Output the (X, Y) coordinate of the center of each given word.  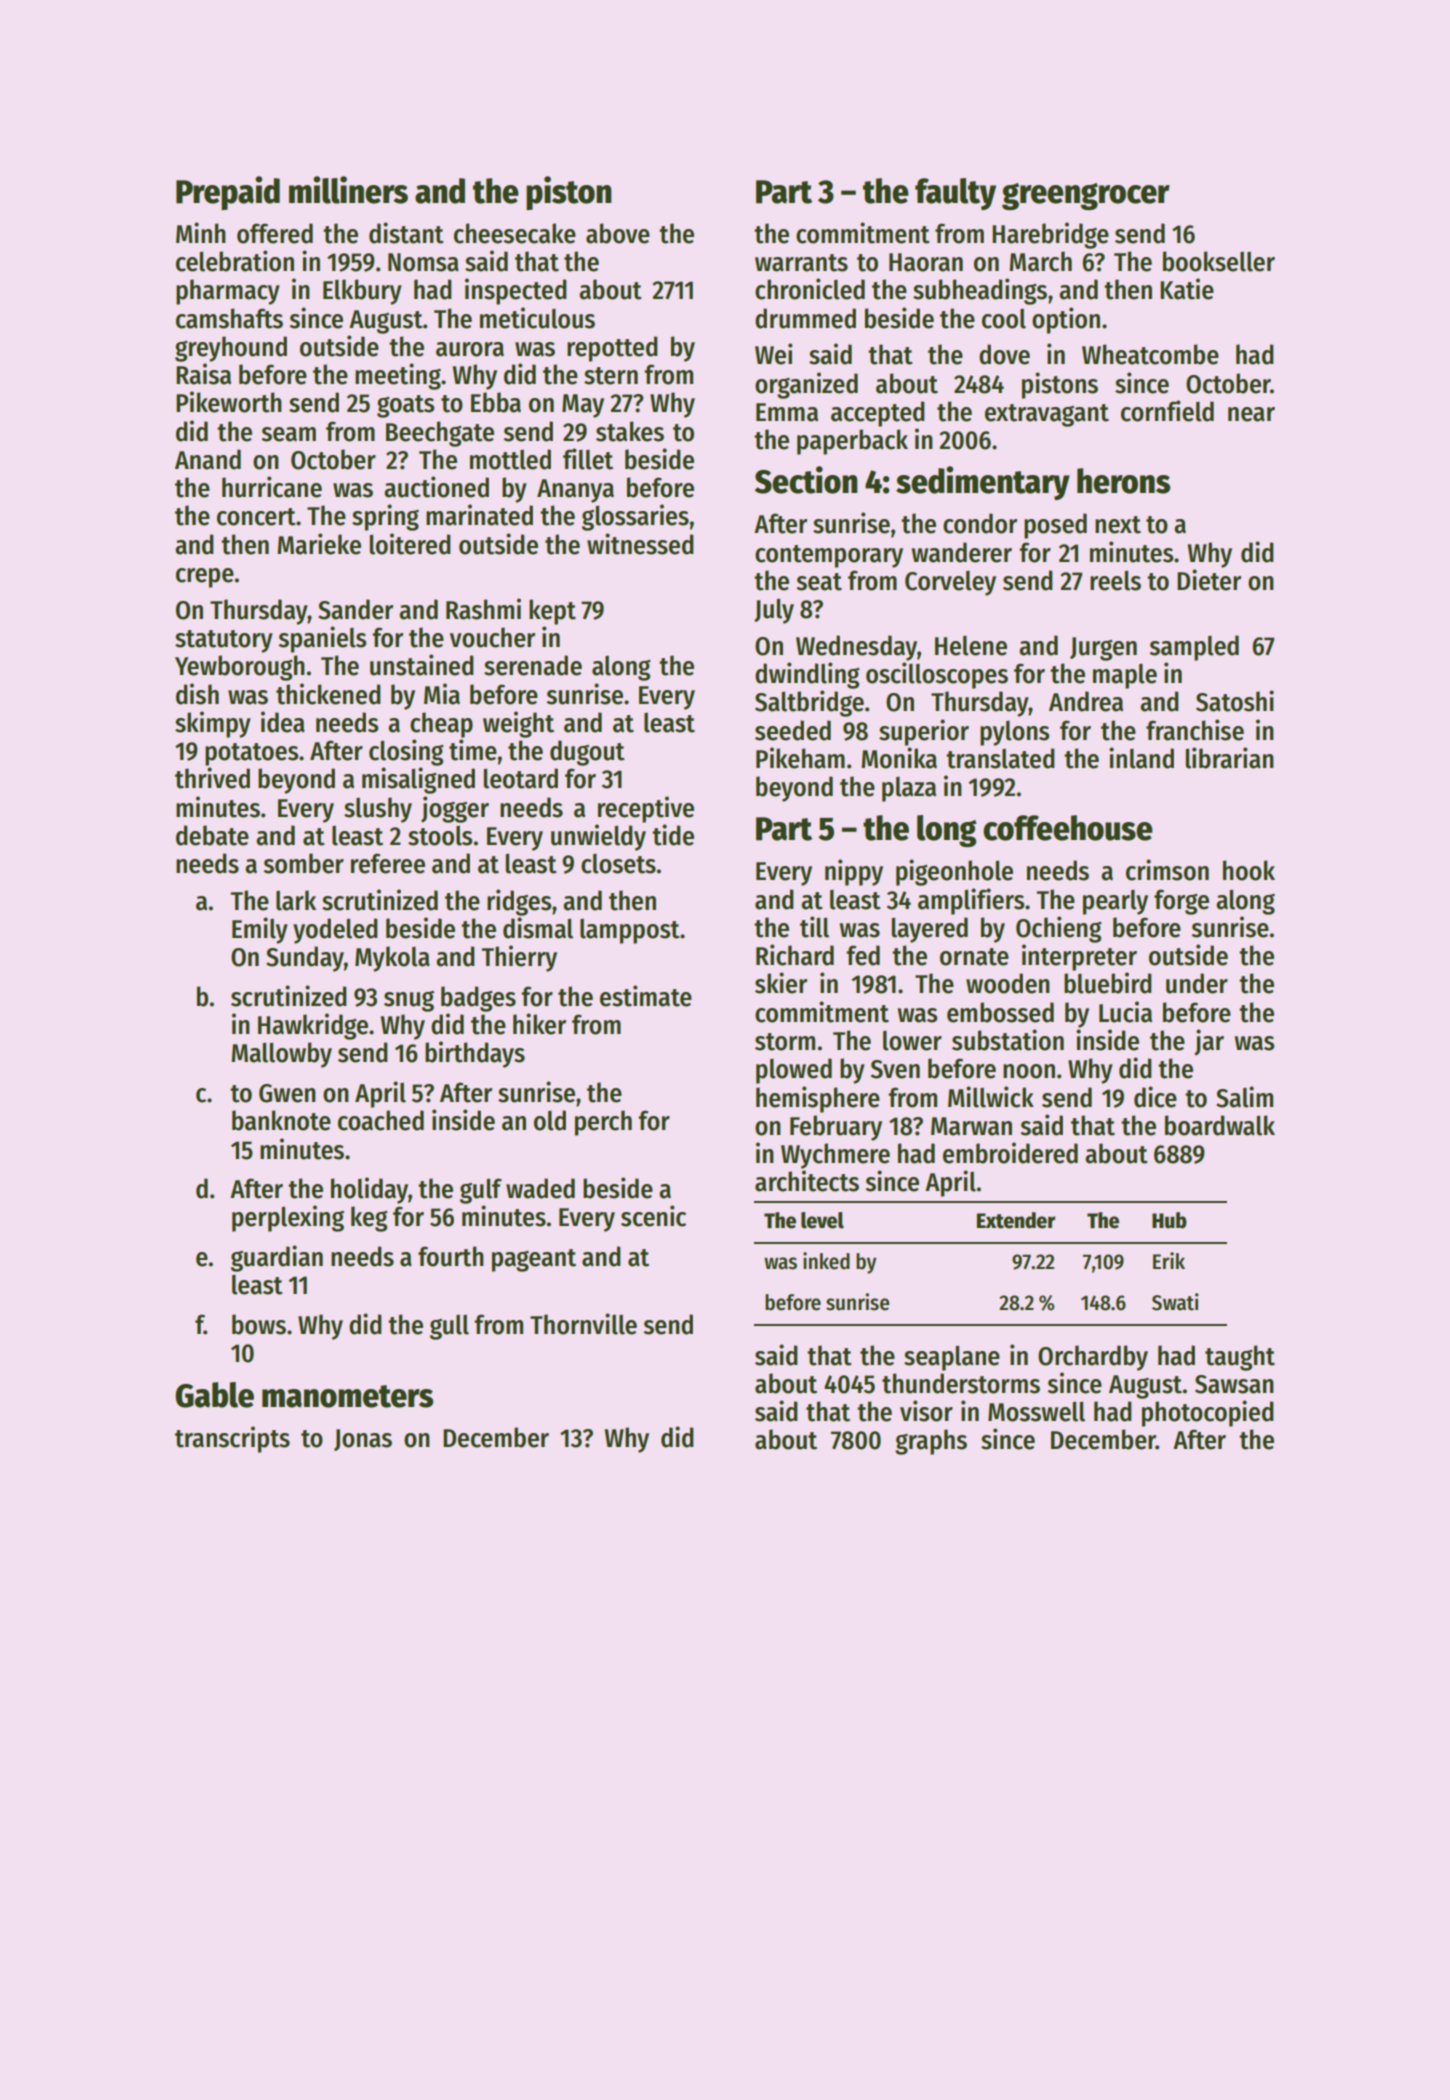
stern (611, 376)
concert (256, 517)
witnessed (640, 544)
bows (259, 1324)
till (814, 927)
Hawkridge (313, 1026)
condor (980, 523)
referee (388, 863)
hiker (539, 1024)
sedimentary (983, 483)
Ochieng (1059, 929)
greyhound (231, 349)
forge (1181, 902)
